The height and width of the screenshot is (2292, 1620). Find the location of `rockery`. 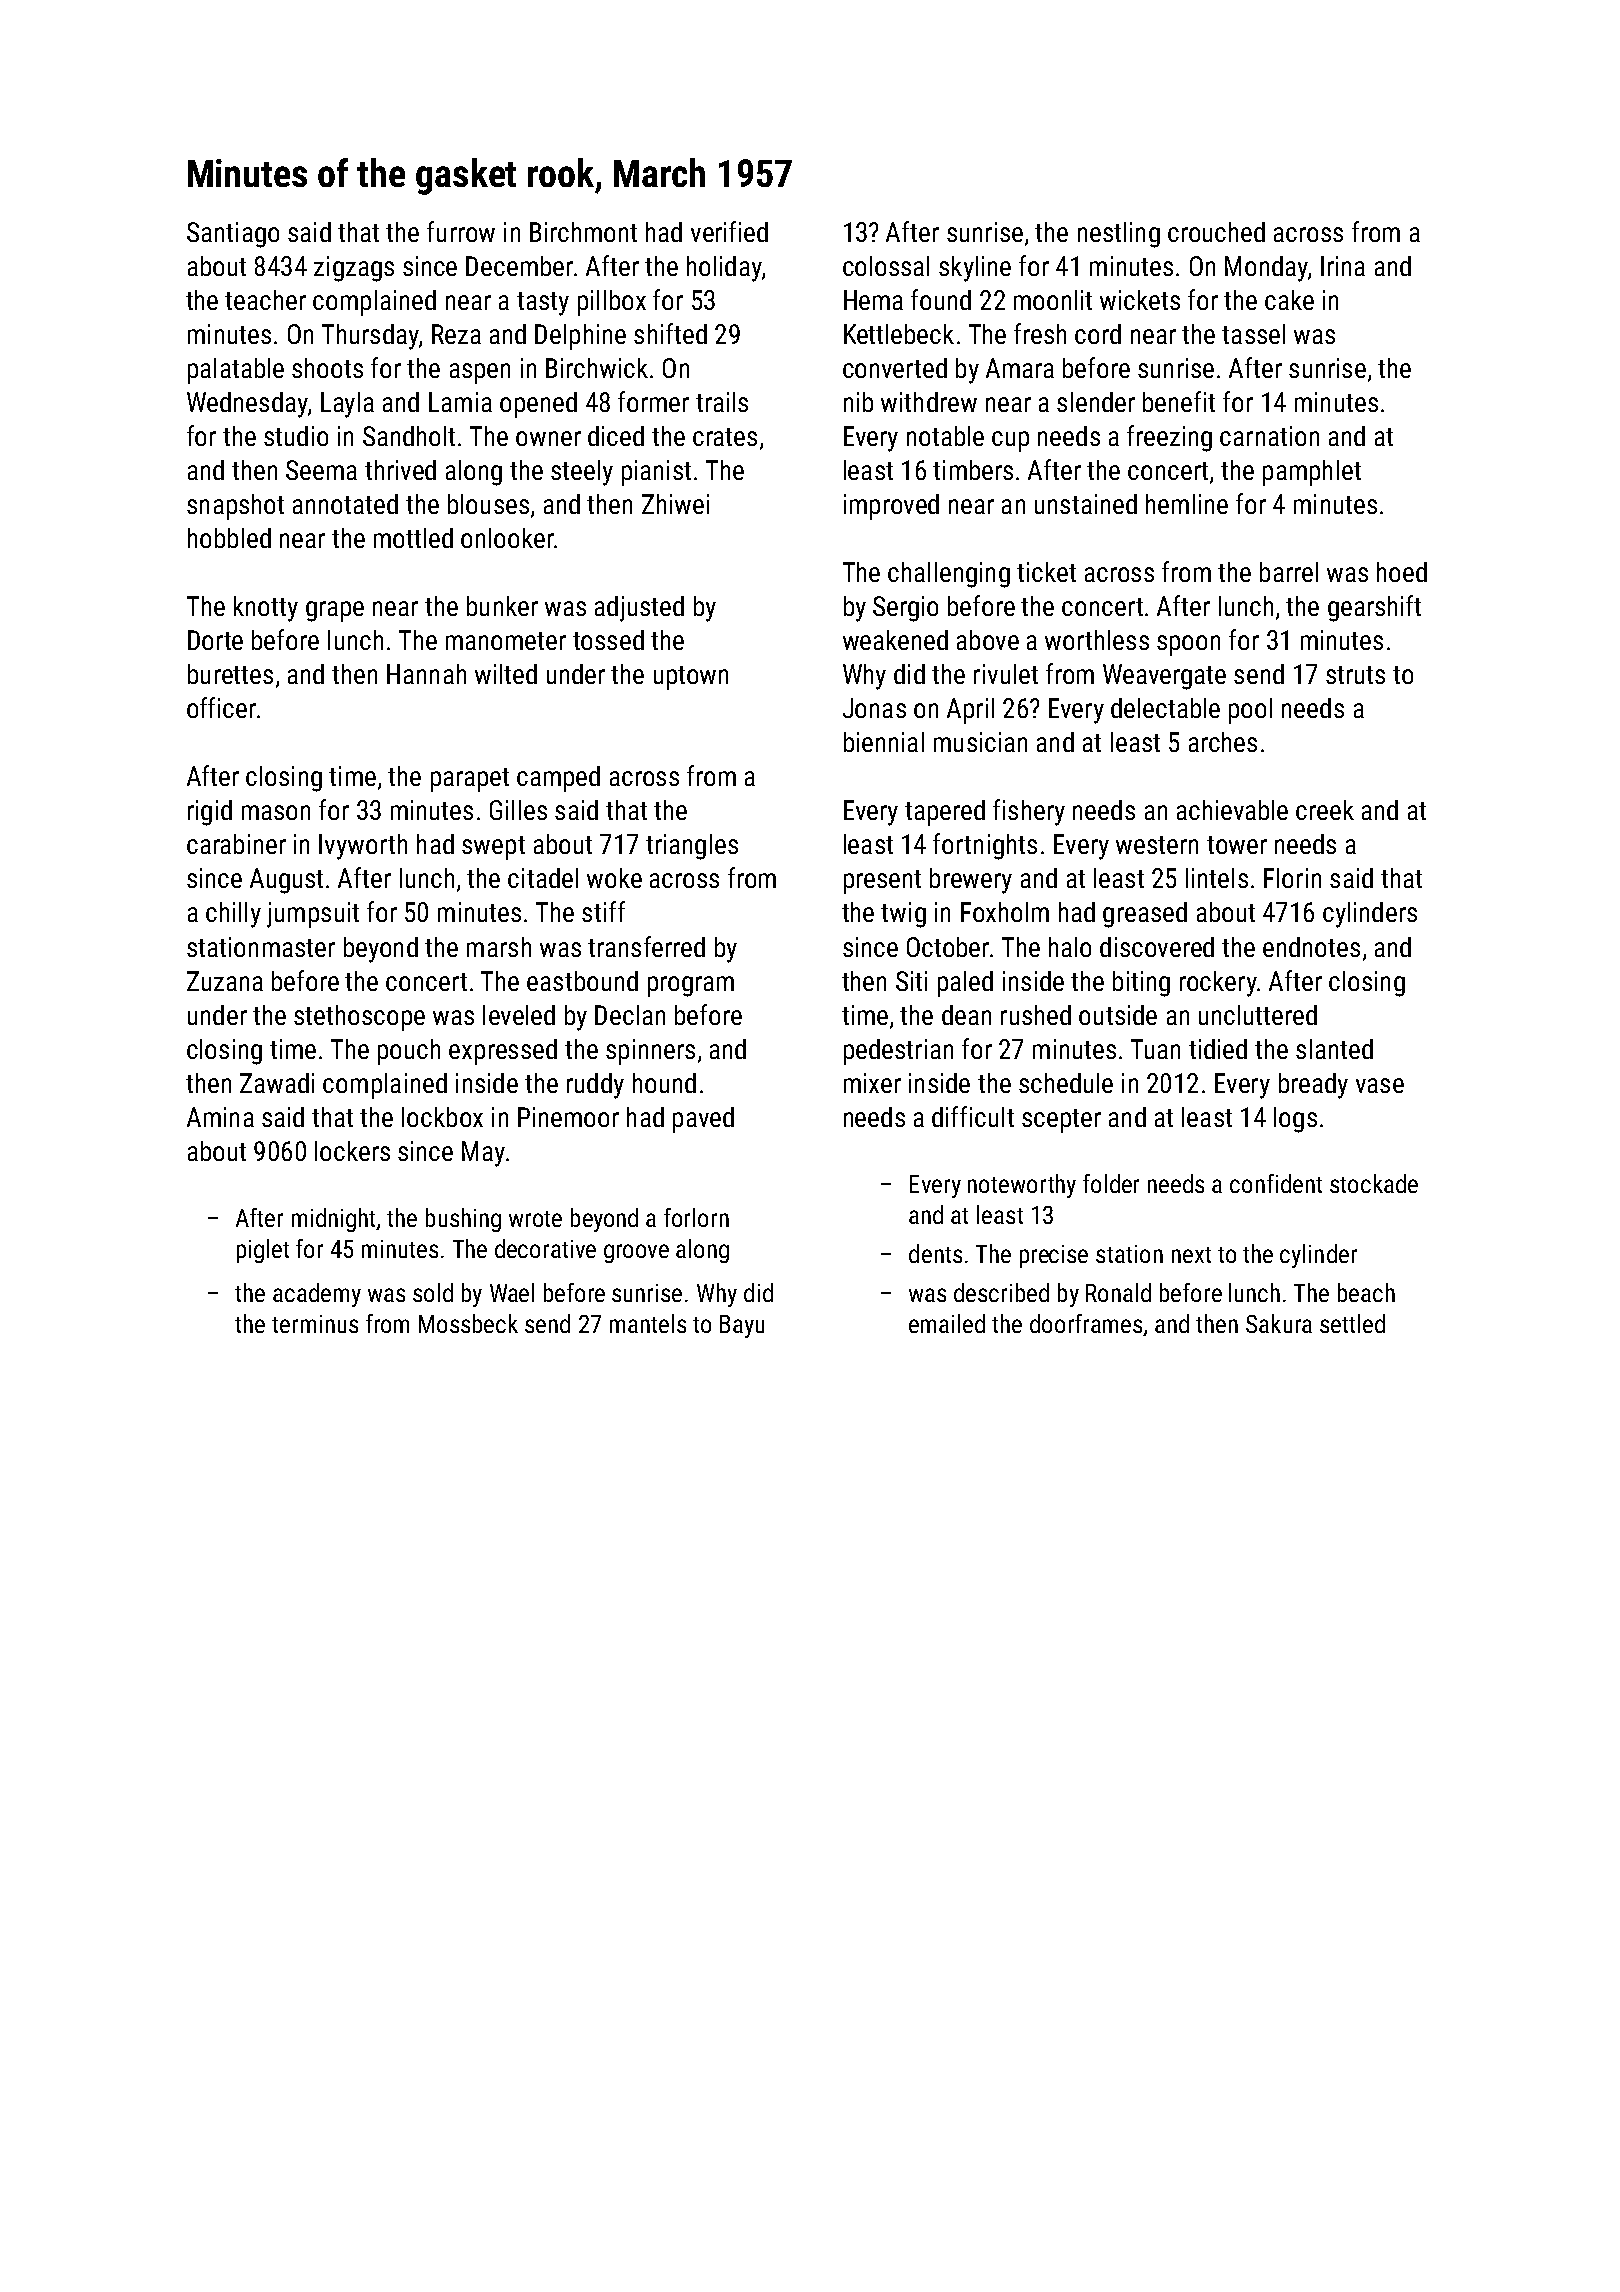

rockery is located at coordinates (1218, 984).
